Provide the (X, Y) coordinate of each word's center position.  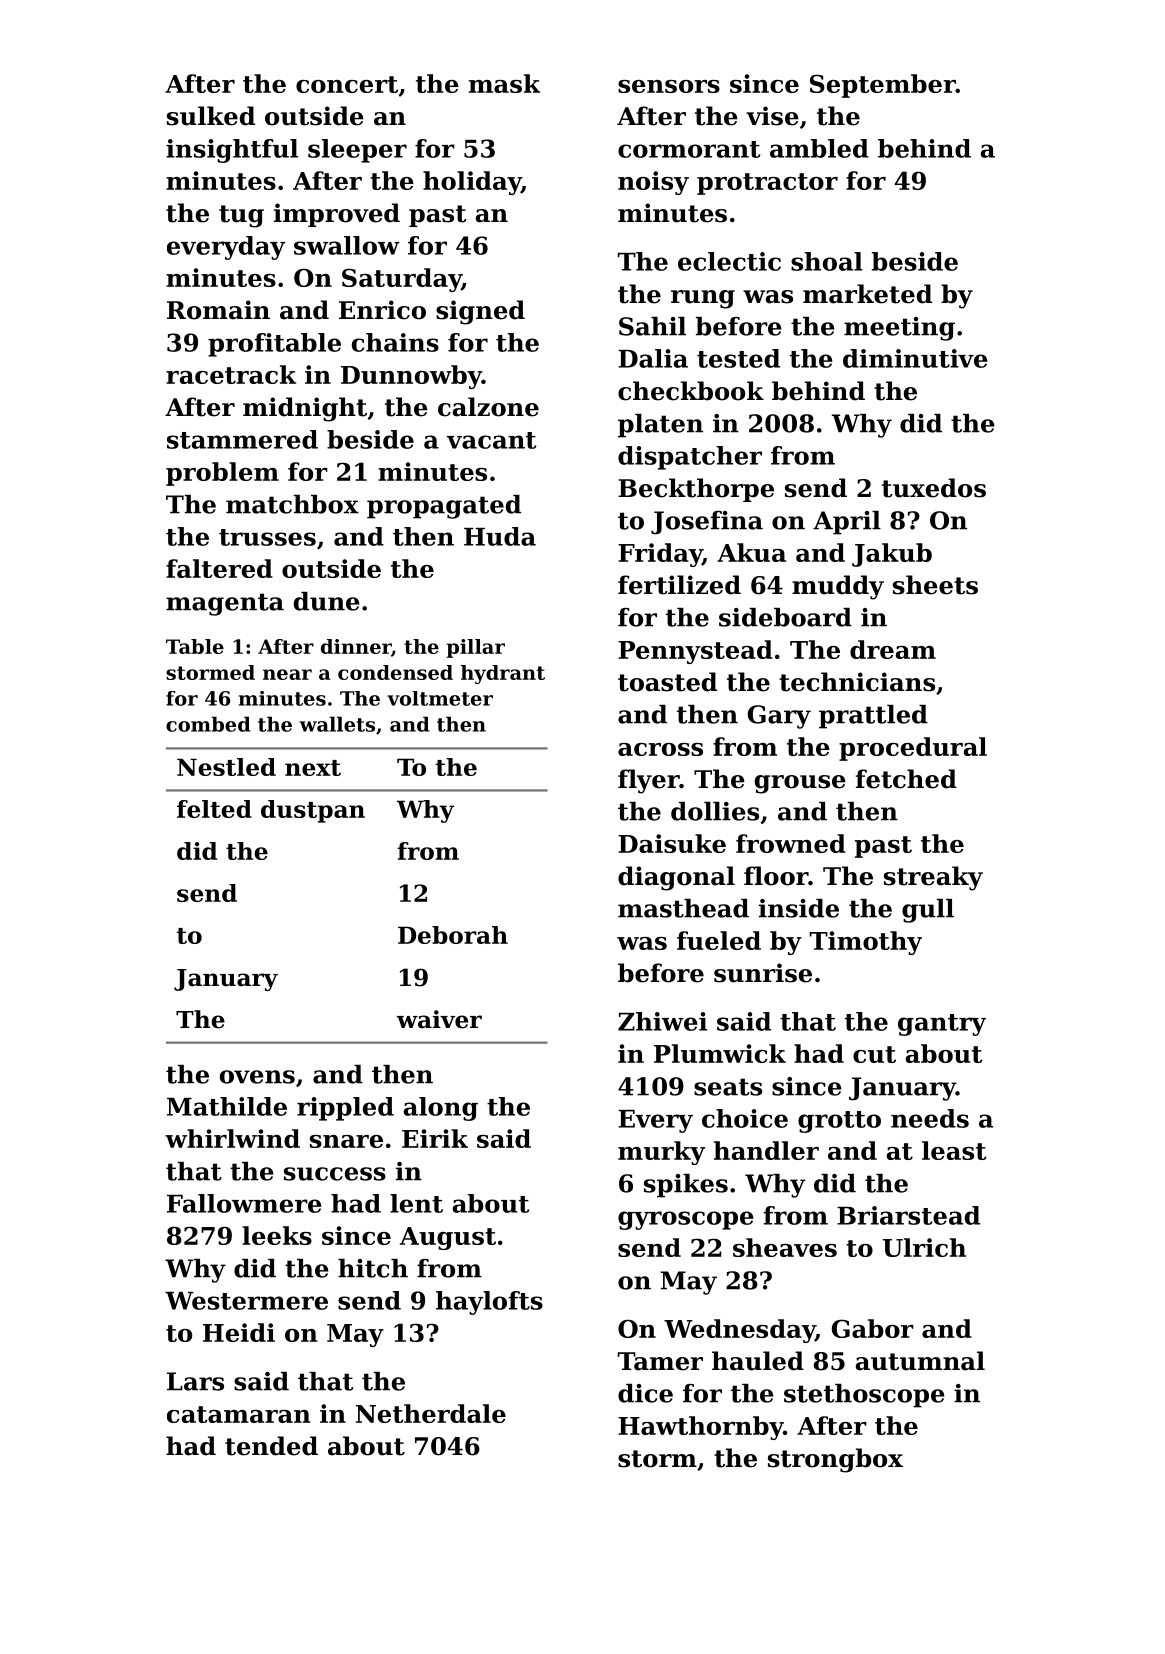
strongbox (835, 1460)
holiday (472, 183)
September (883, 86)
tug (241, 216)
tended (271, 1446)
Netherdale (431, 1413)
